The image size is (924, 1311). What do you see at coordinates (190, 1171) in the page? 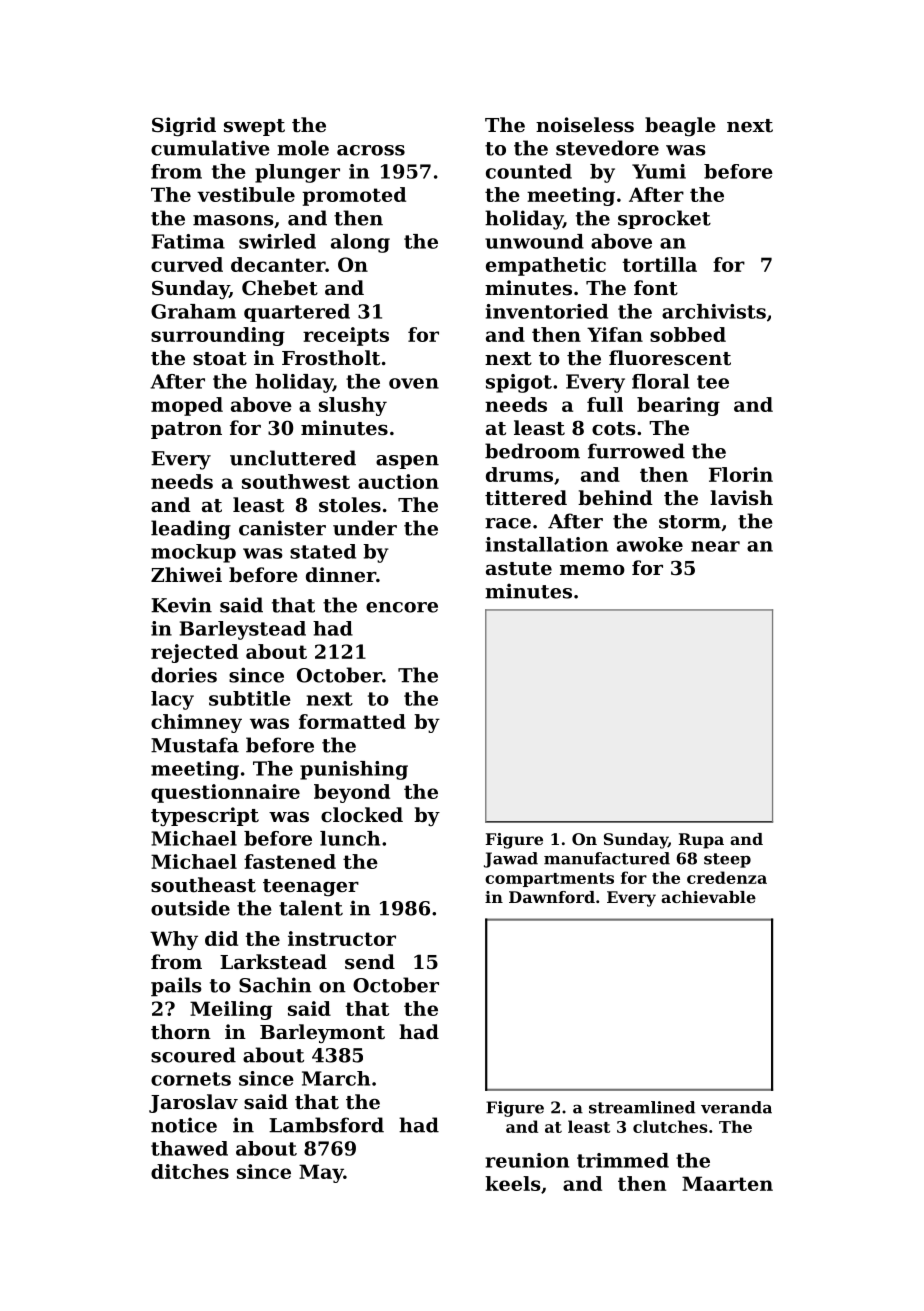
I see `ditches` at bounding box center [190, 1171].
